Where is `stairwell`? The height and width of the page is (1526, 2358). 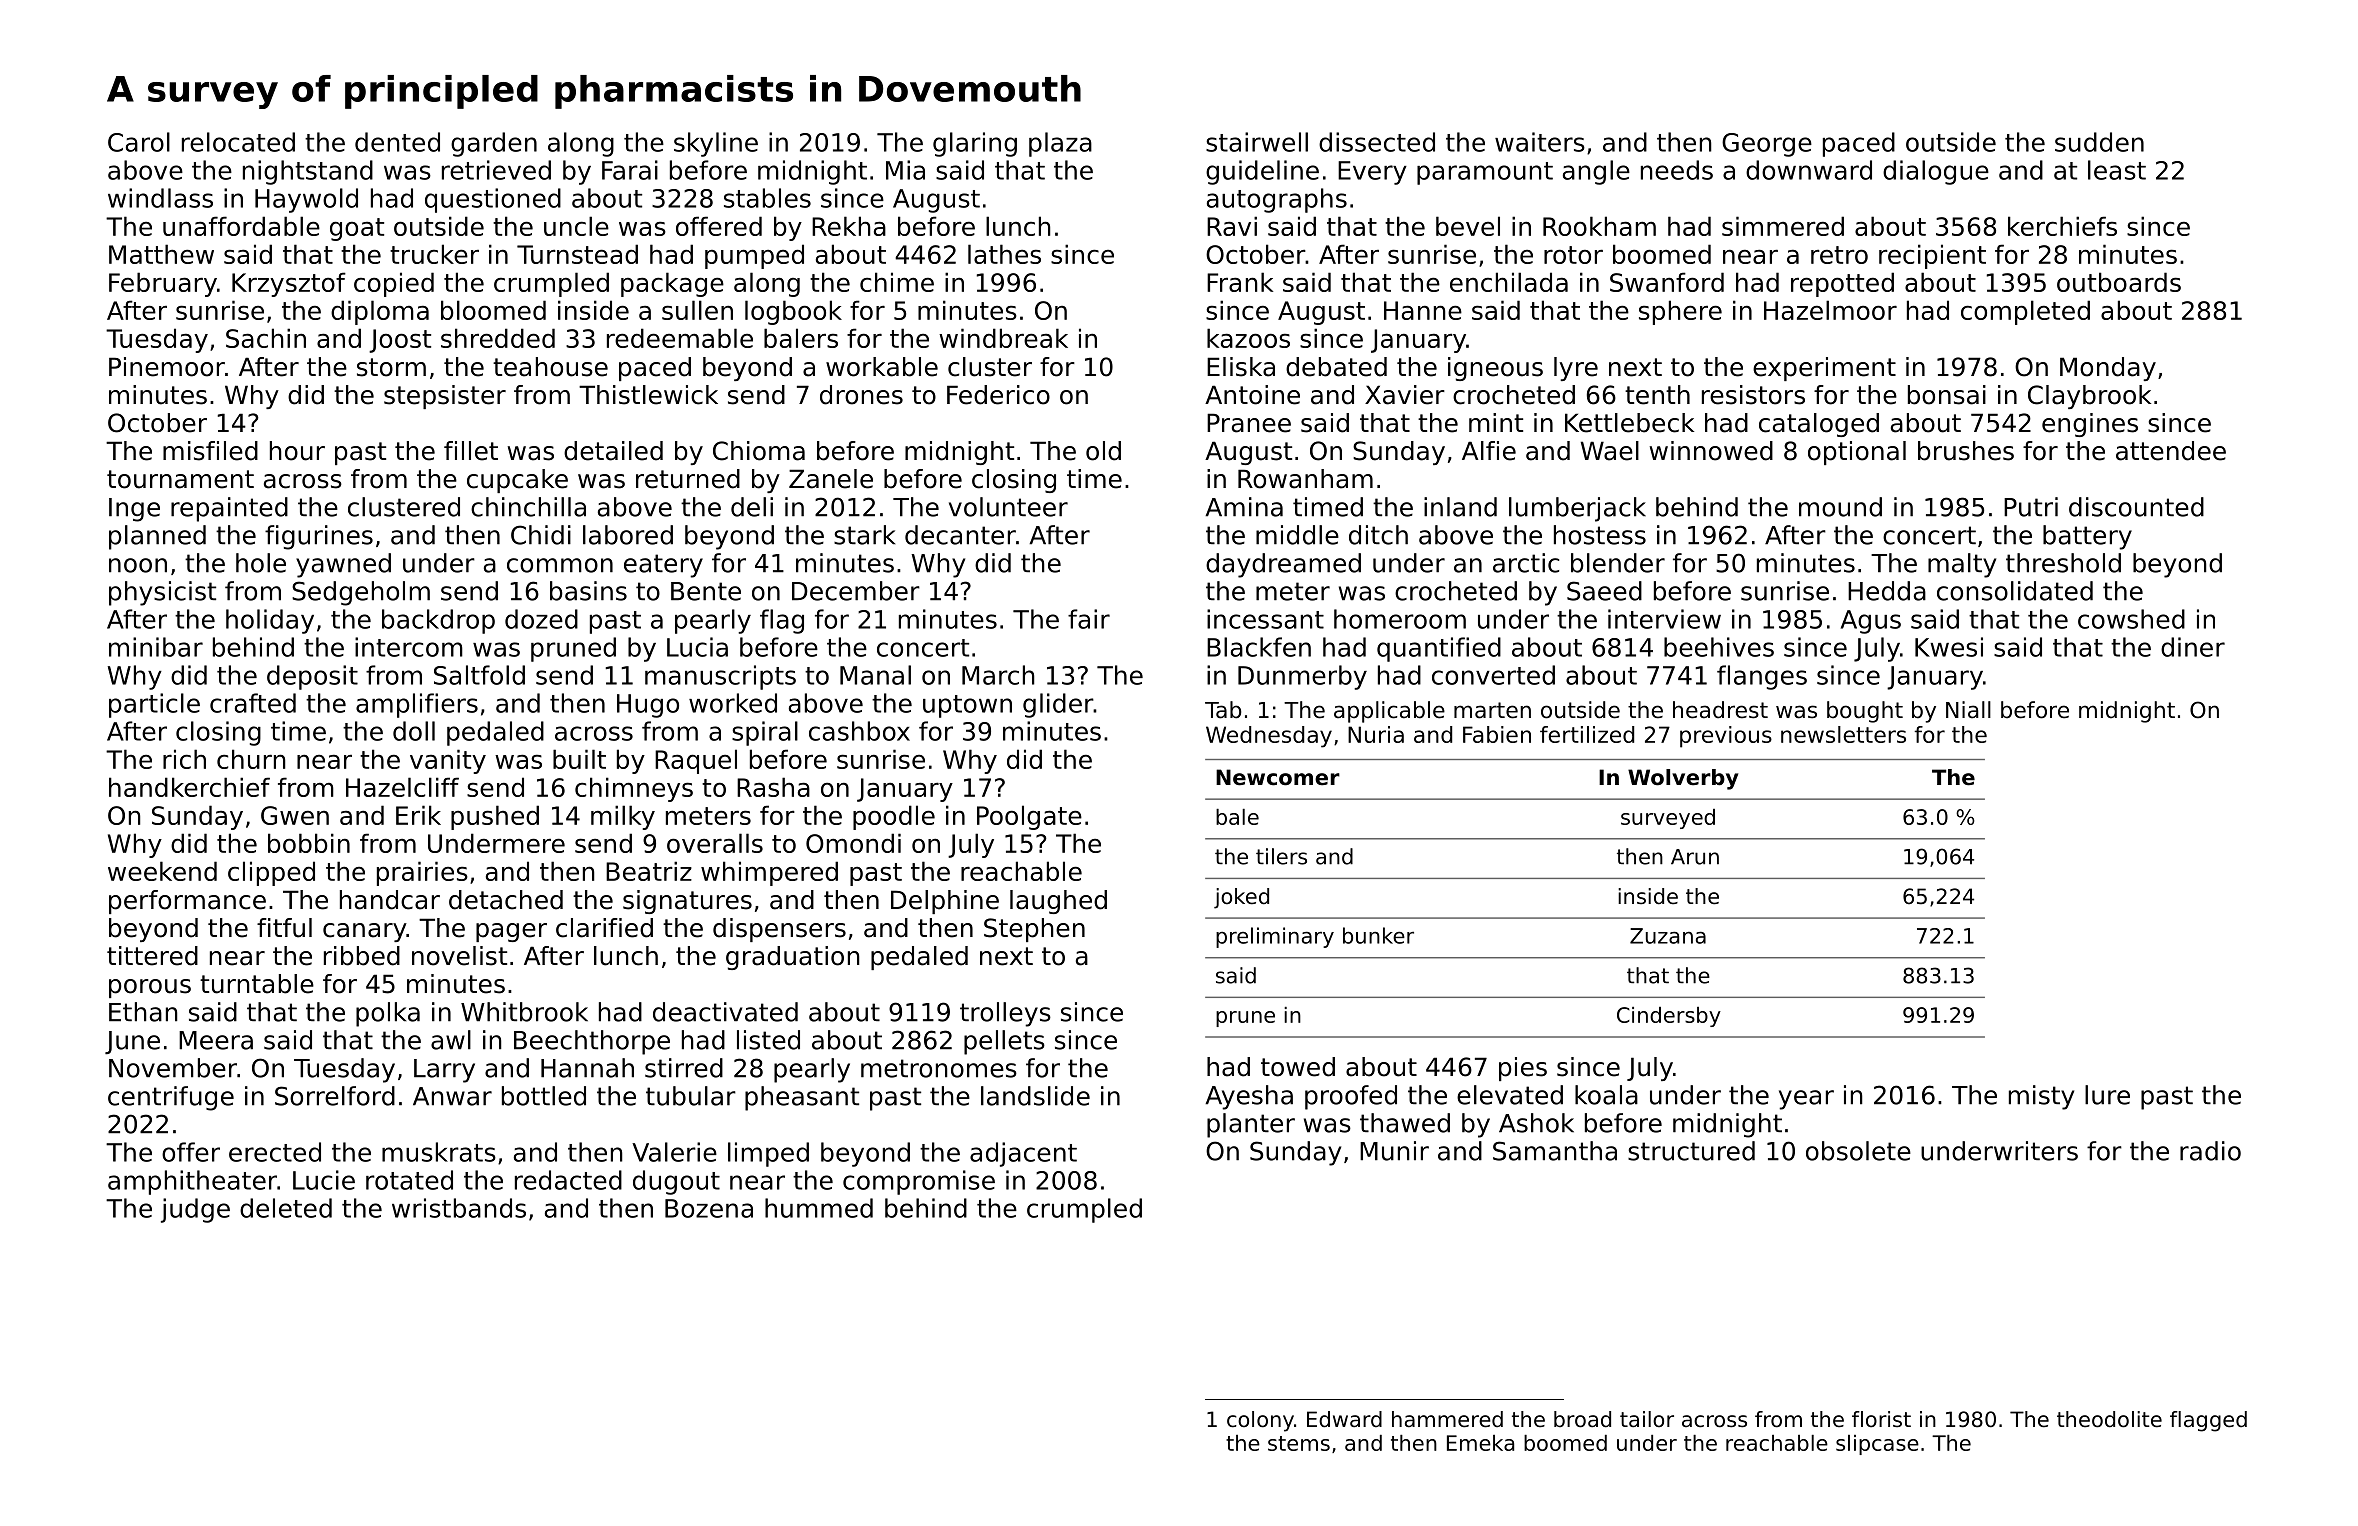
stairwell is located at coordinates (1257, 142).
